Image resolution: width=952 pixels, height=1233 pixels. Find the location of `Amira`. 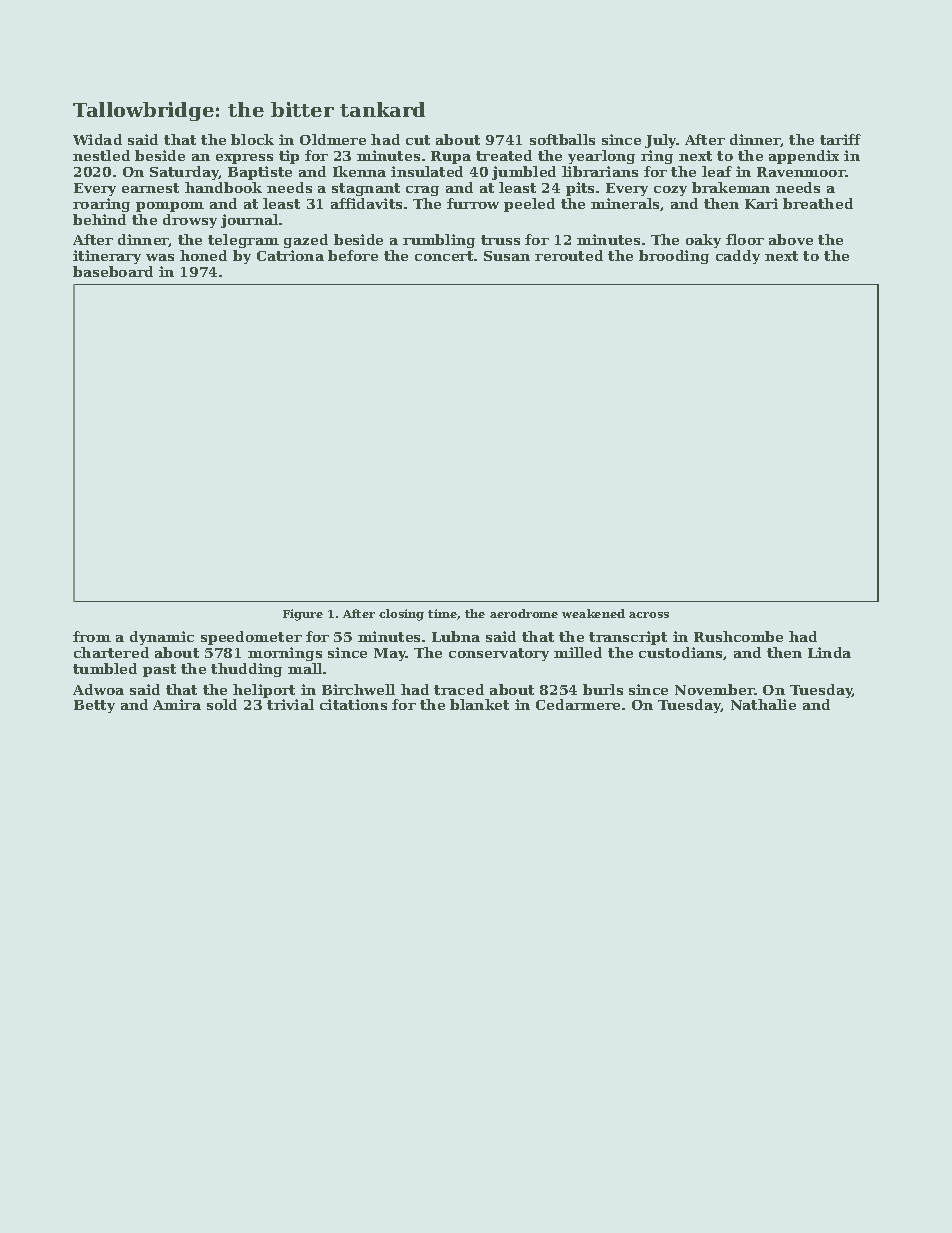

Amira is located at coordinates (177, 704).
